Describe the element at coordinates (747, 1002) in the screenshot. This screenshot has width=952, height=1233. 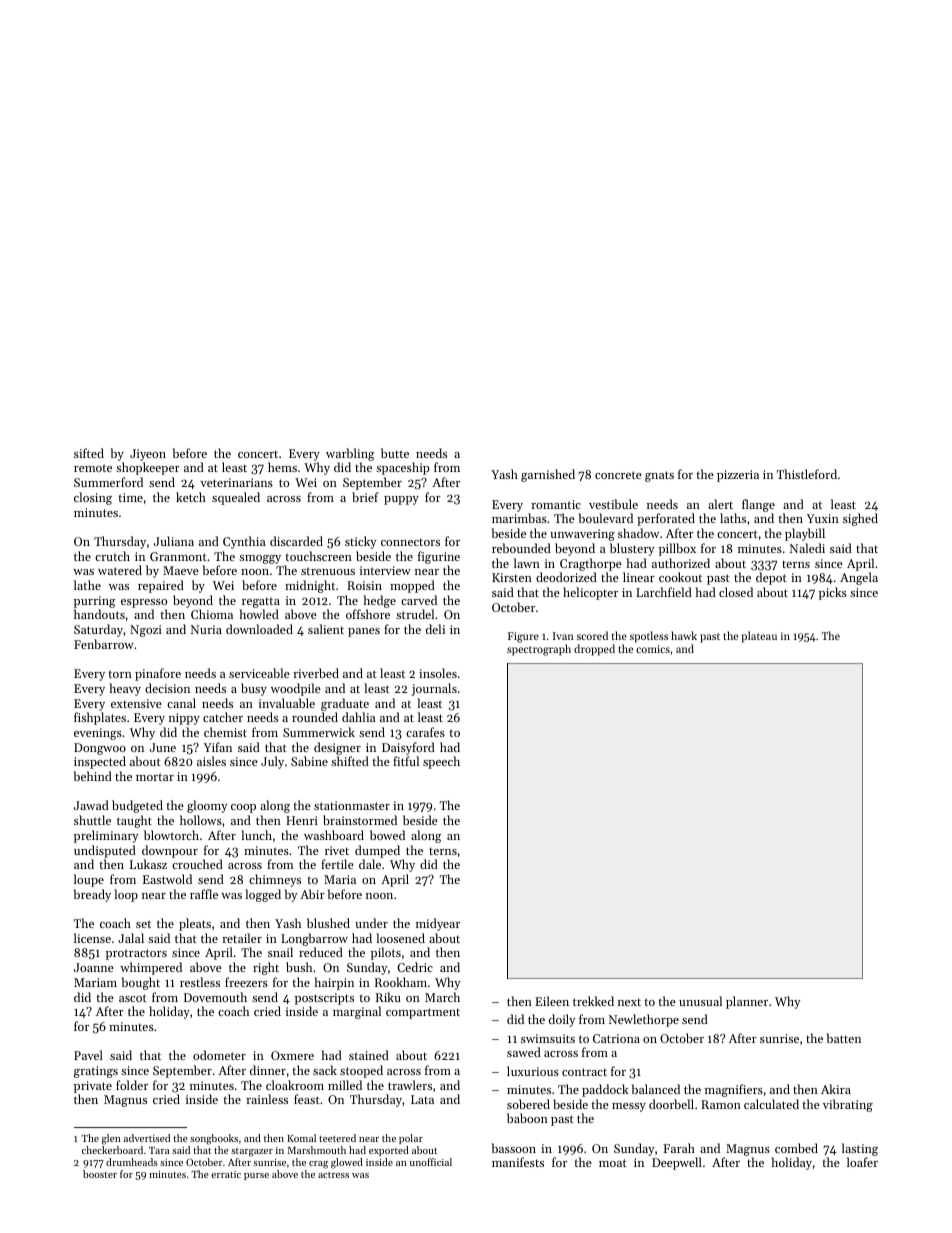
I see `planner` at that location.
